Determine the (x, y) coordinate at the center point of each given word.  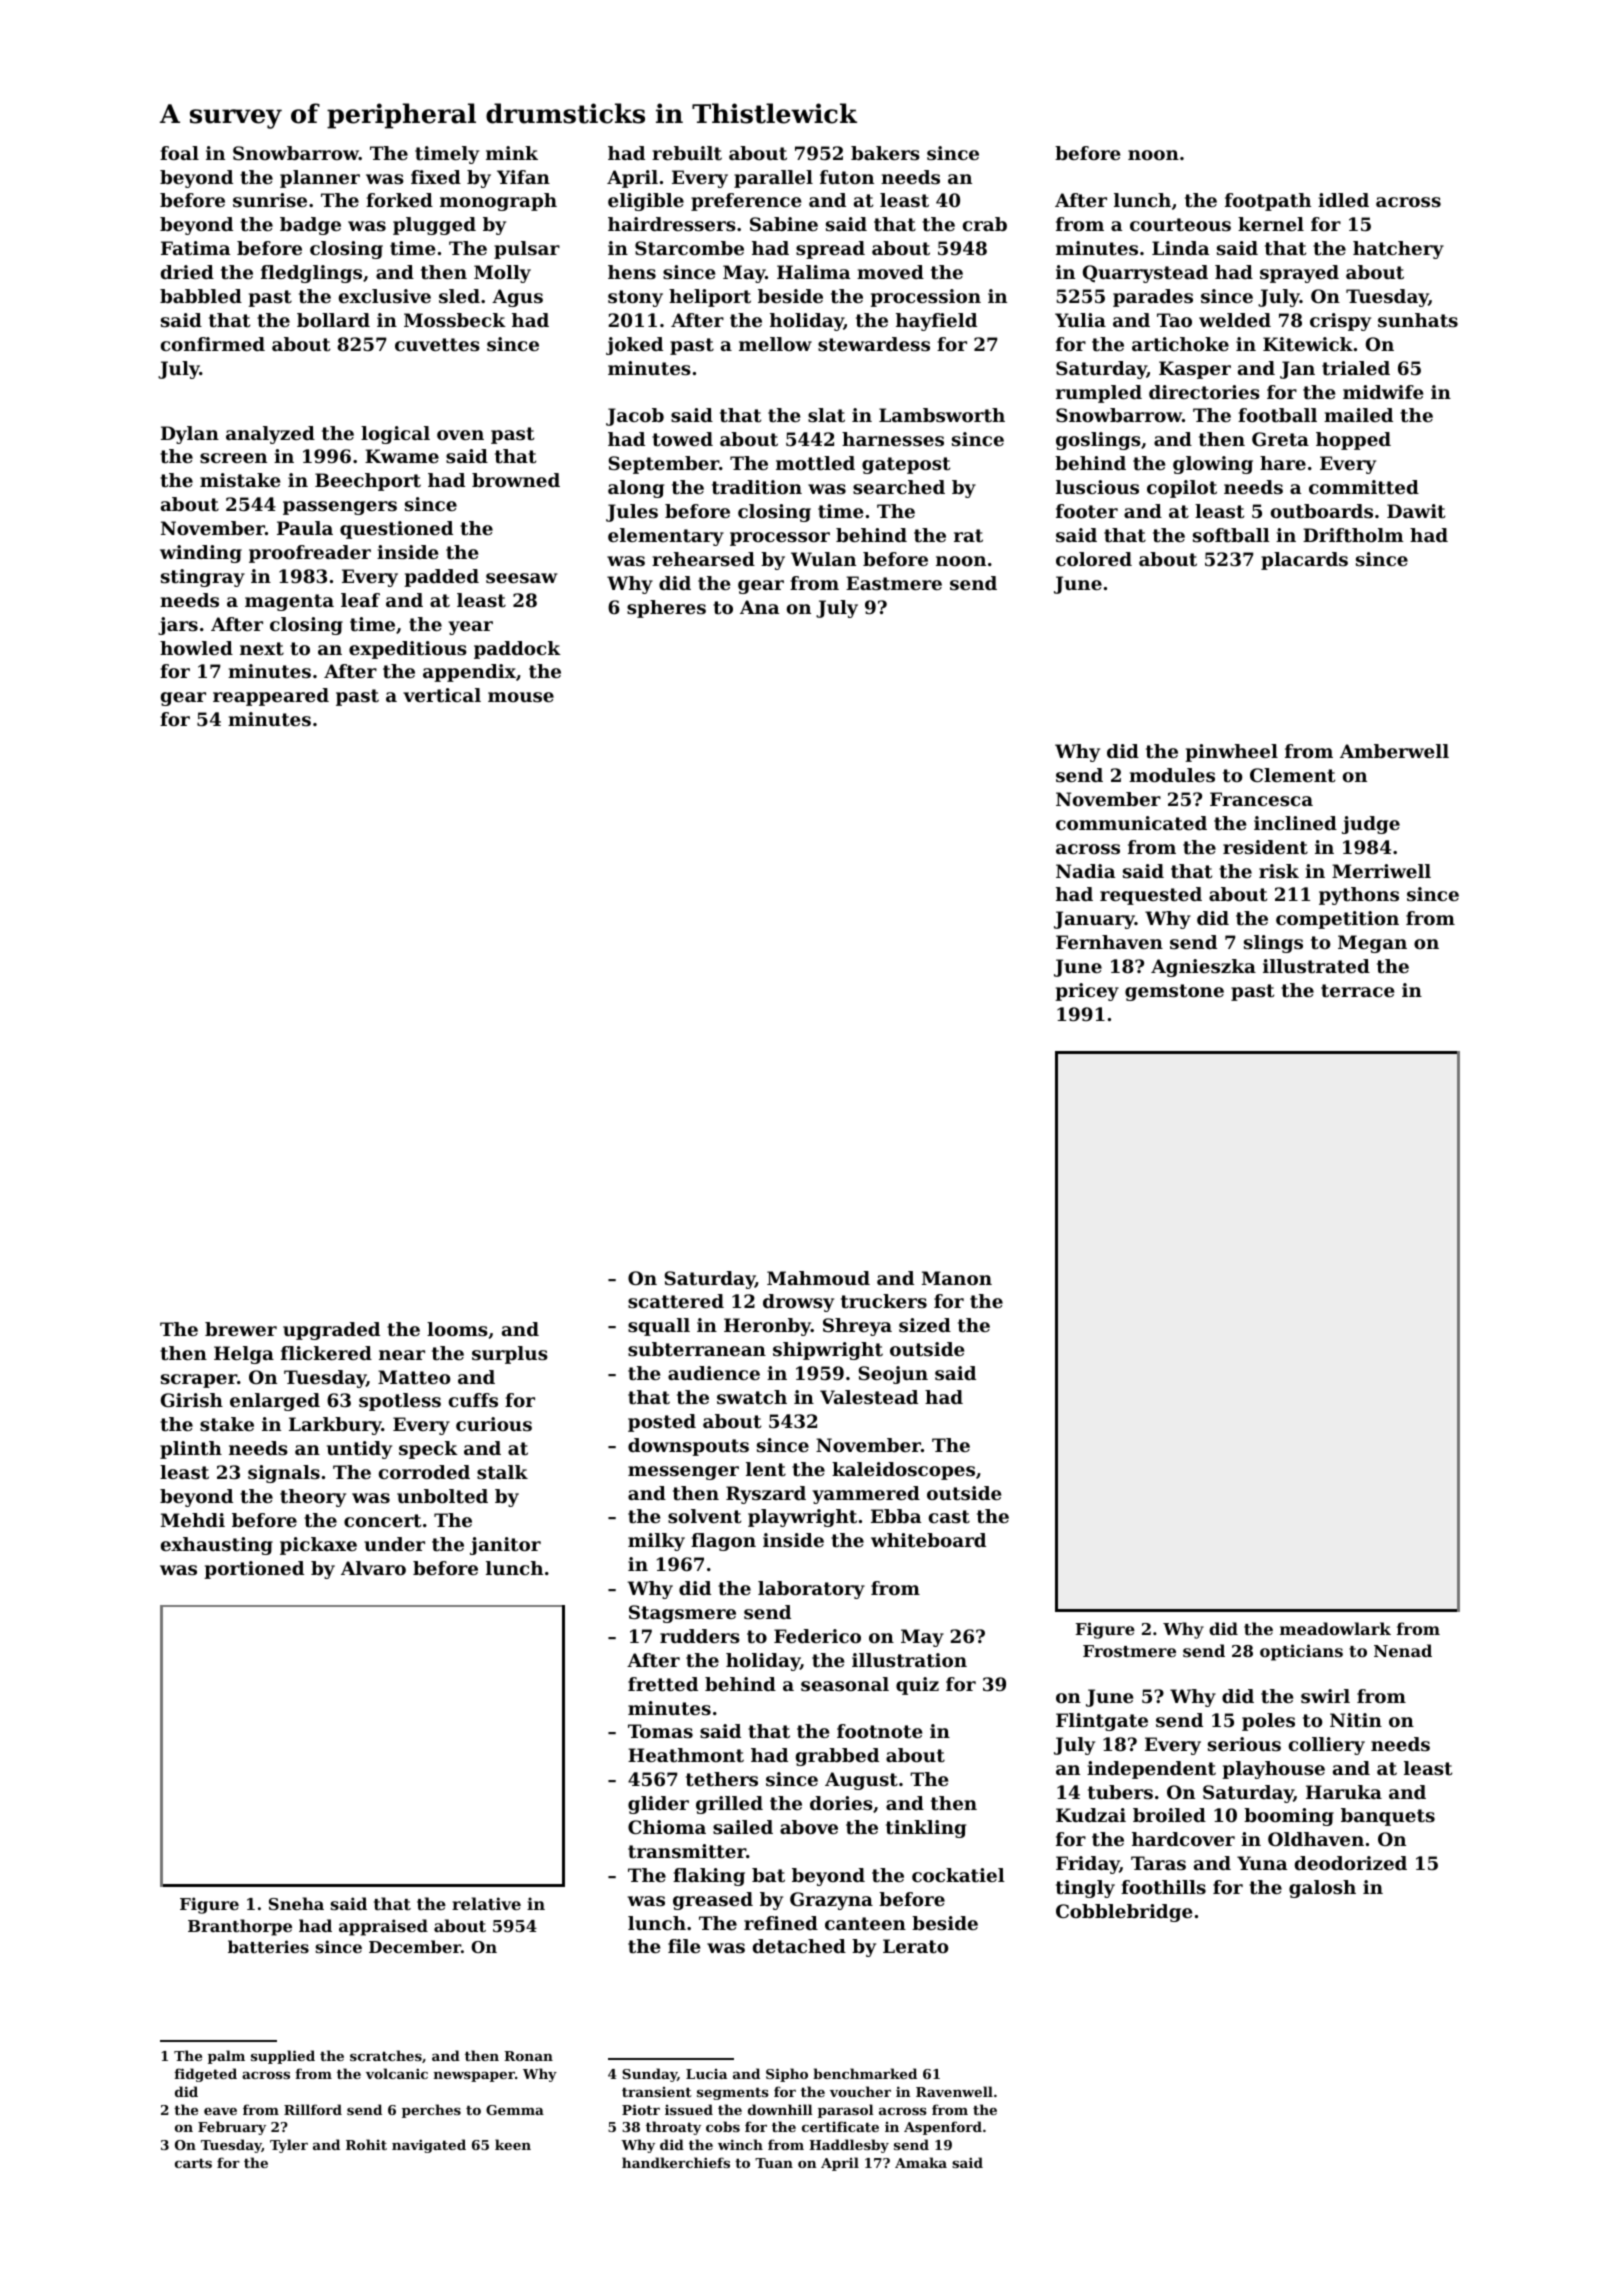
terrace (1357, 990)
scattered (676, 1301)
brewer (241, 1329)
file (684, 1946)
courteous (1180, 224)
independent (1151, 1770)
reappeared (271, 697)
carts (193, 2163)
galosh (1322, 1889)
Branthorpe (240, 1927)
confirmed (213, 344)
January (1094, 920)
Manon (957, 1278)
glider (658, 1805)
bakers (885, 153)
